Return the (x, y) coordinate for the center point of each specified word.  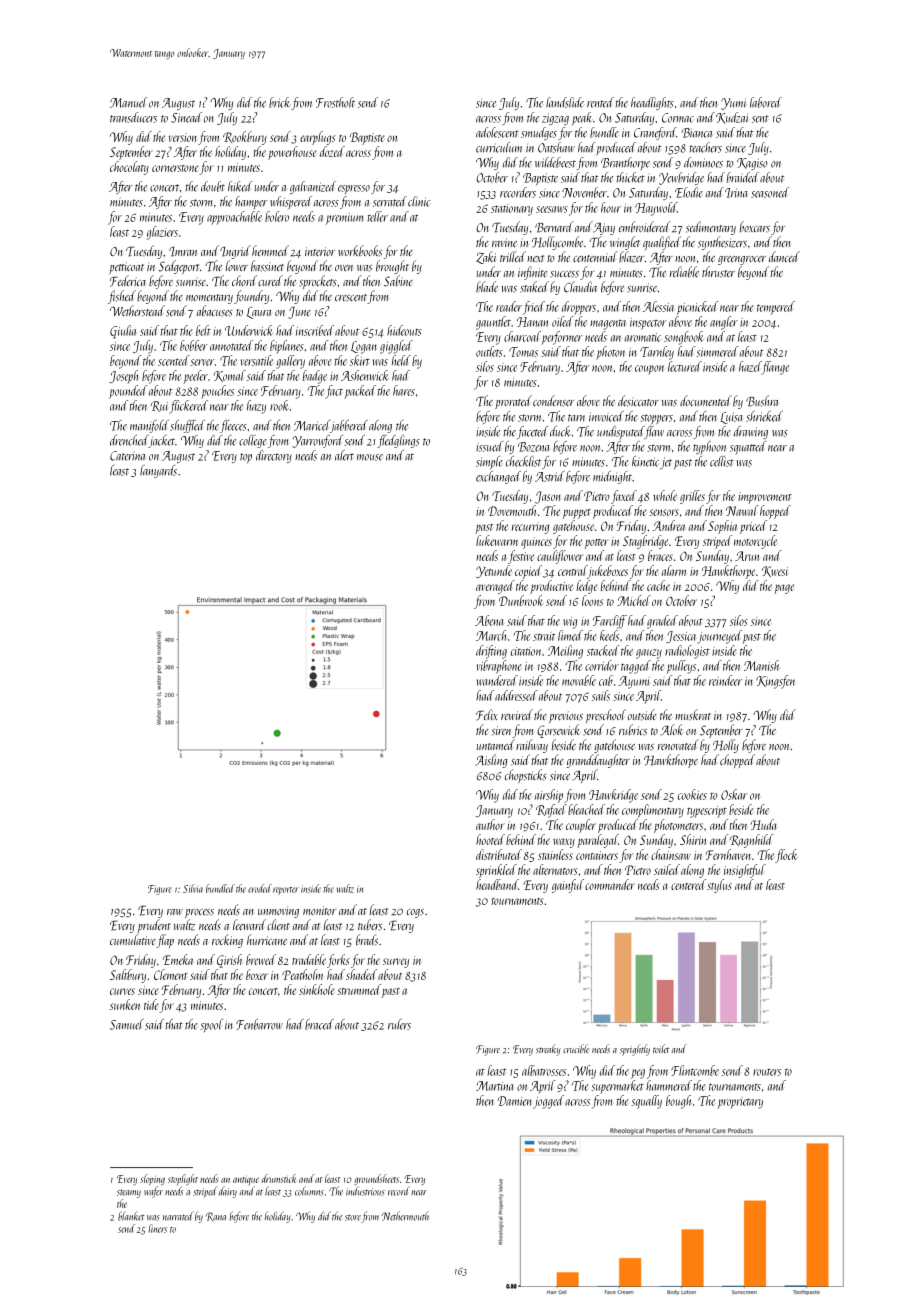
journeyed (719, 637)
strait (544, 636)
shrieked (764, 416)
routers (767, 1072)
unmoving (278, 912)
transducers (133, 117)
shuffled (187, 426)
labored (766, 102)
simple (489, 462)
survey (396, 963)
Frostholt (335, 102)
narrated (178, 1216)
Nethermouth (405, 1216)
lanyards (158, 471)
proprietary (740, 1103)
